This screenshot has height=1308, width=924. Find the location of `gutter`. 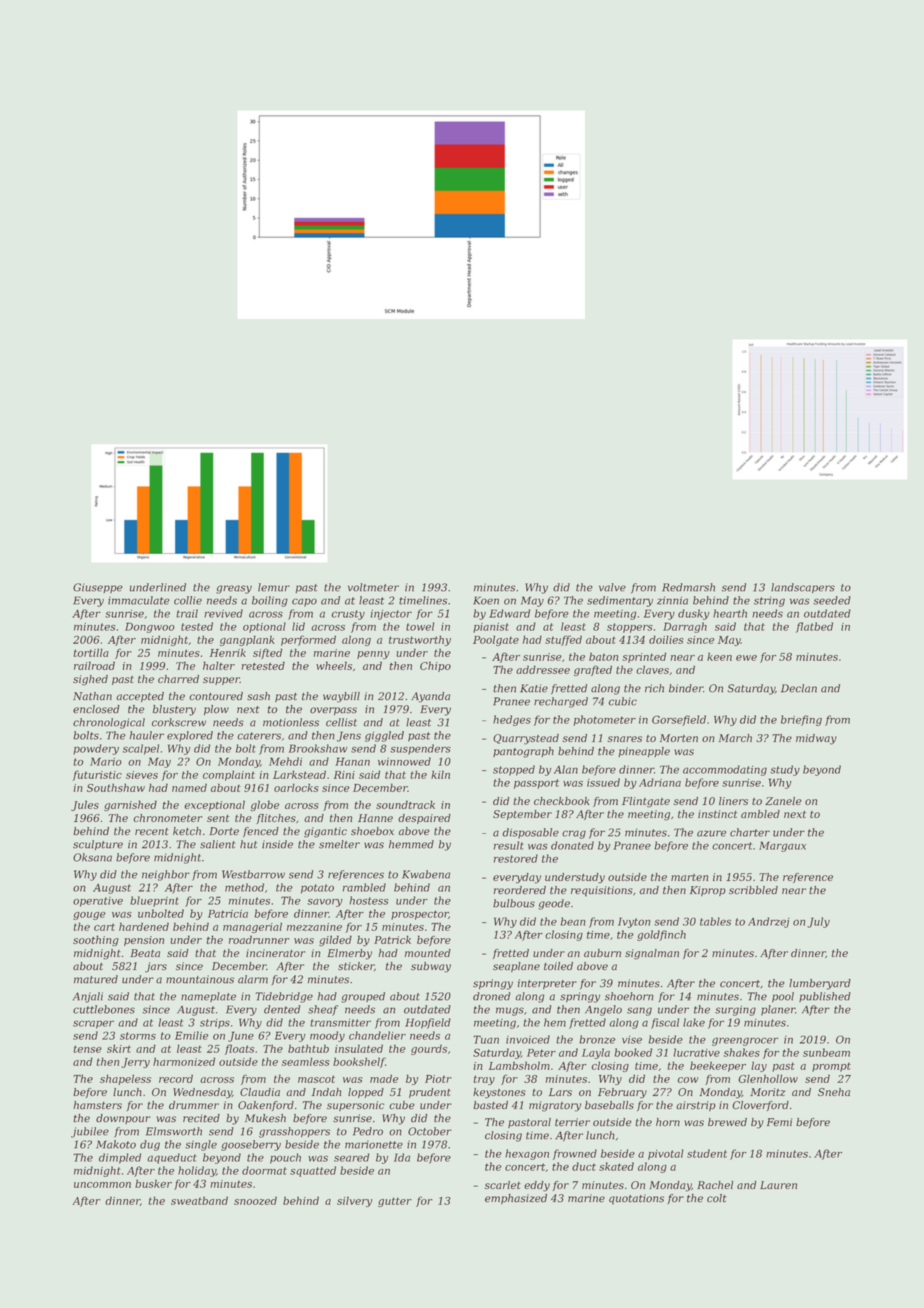

gutter is located at coordinates (395, 1202).
